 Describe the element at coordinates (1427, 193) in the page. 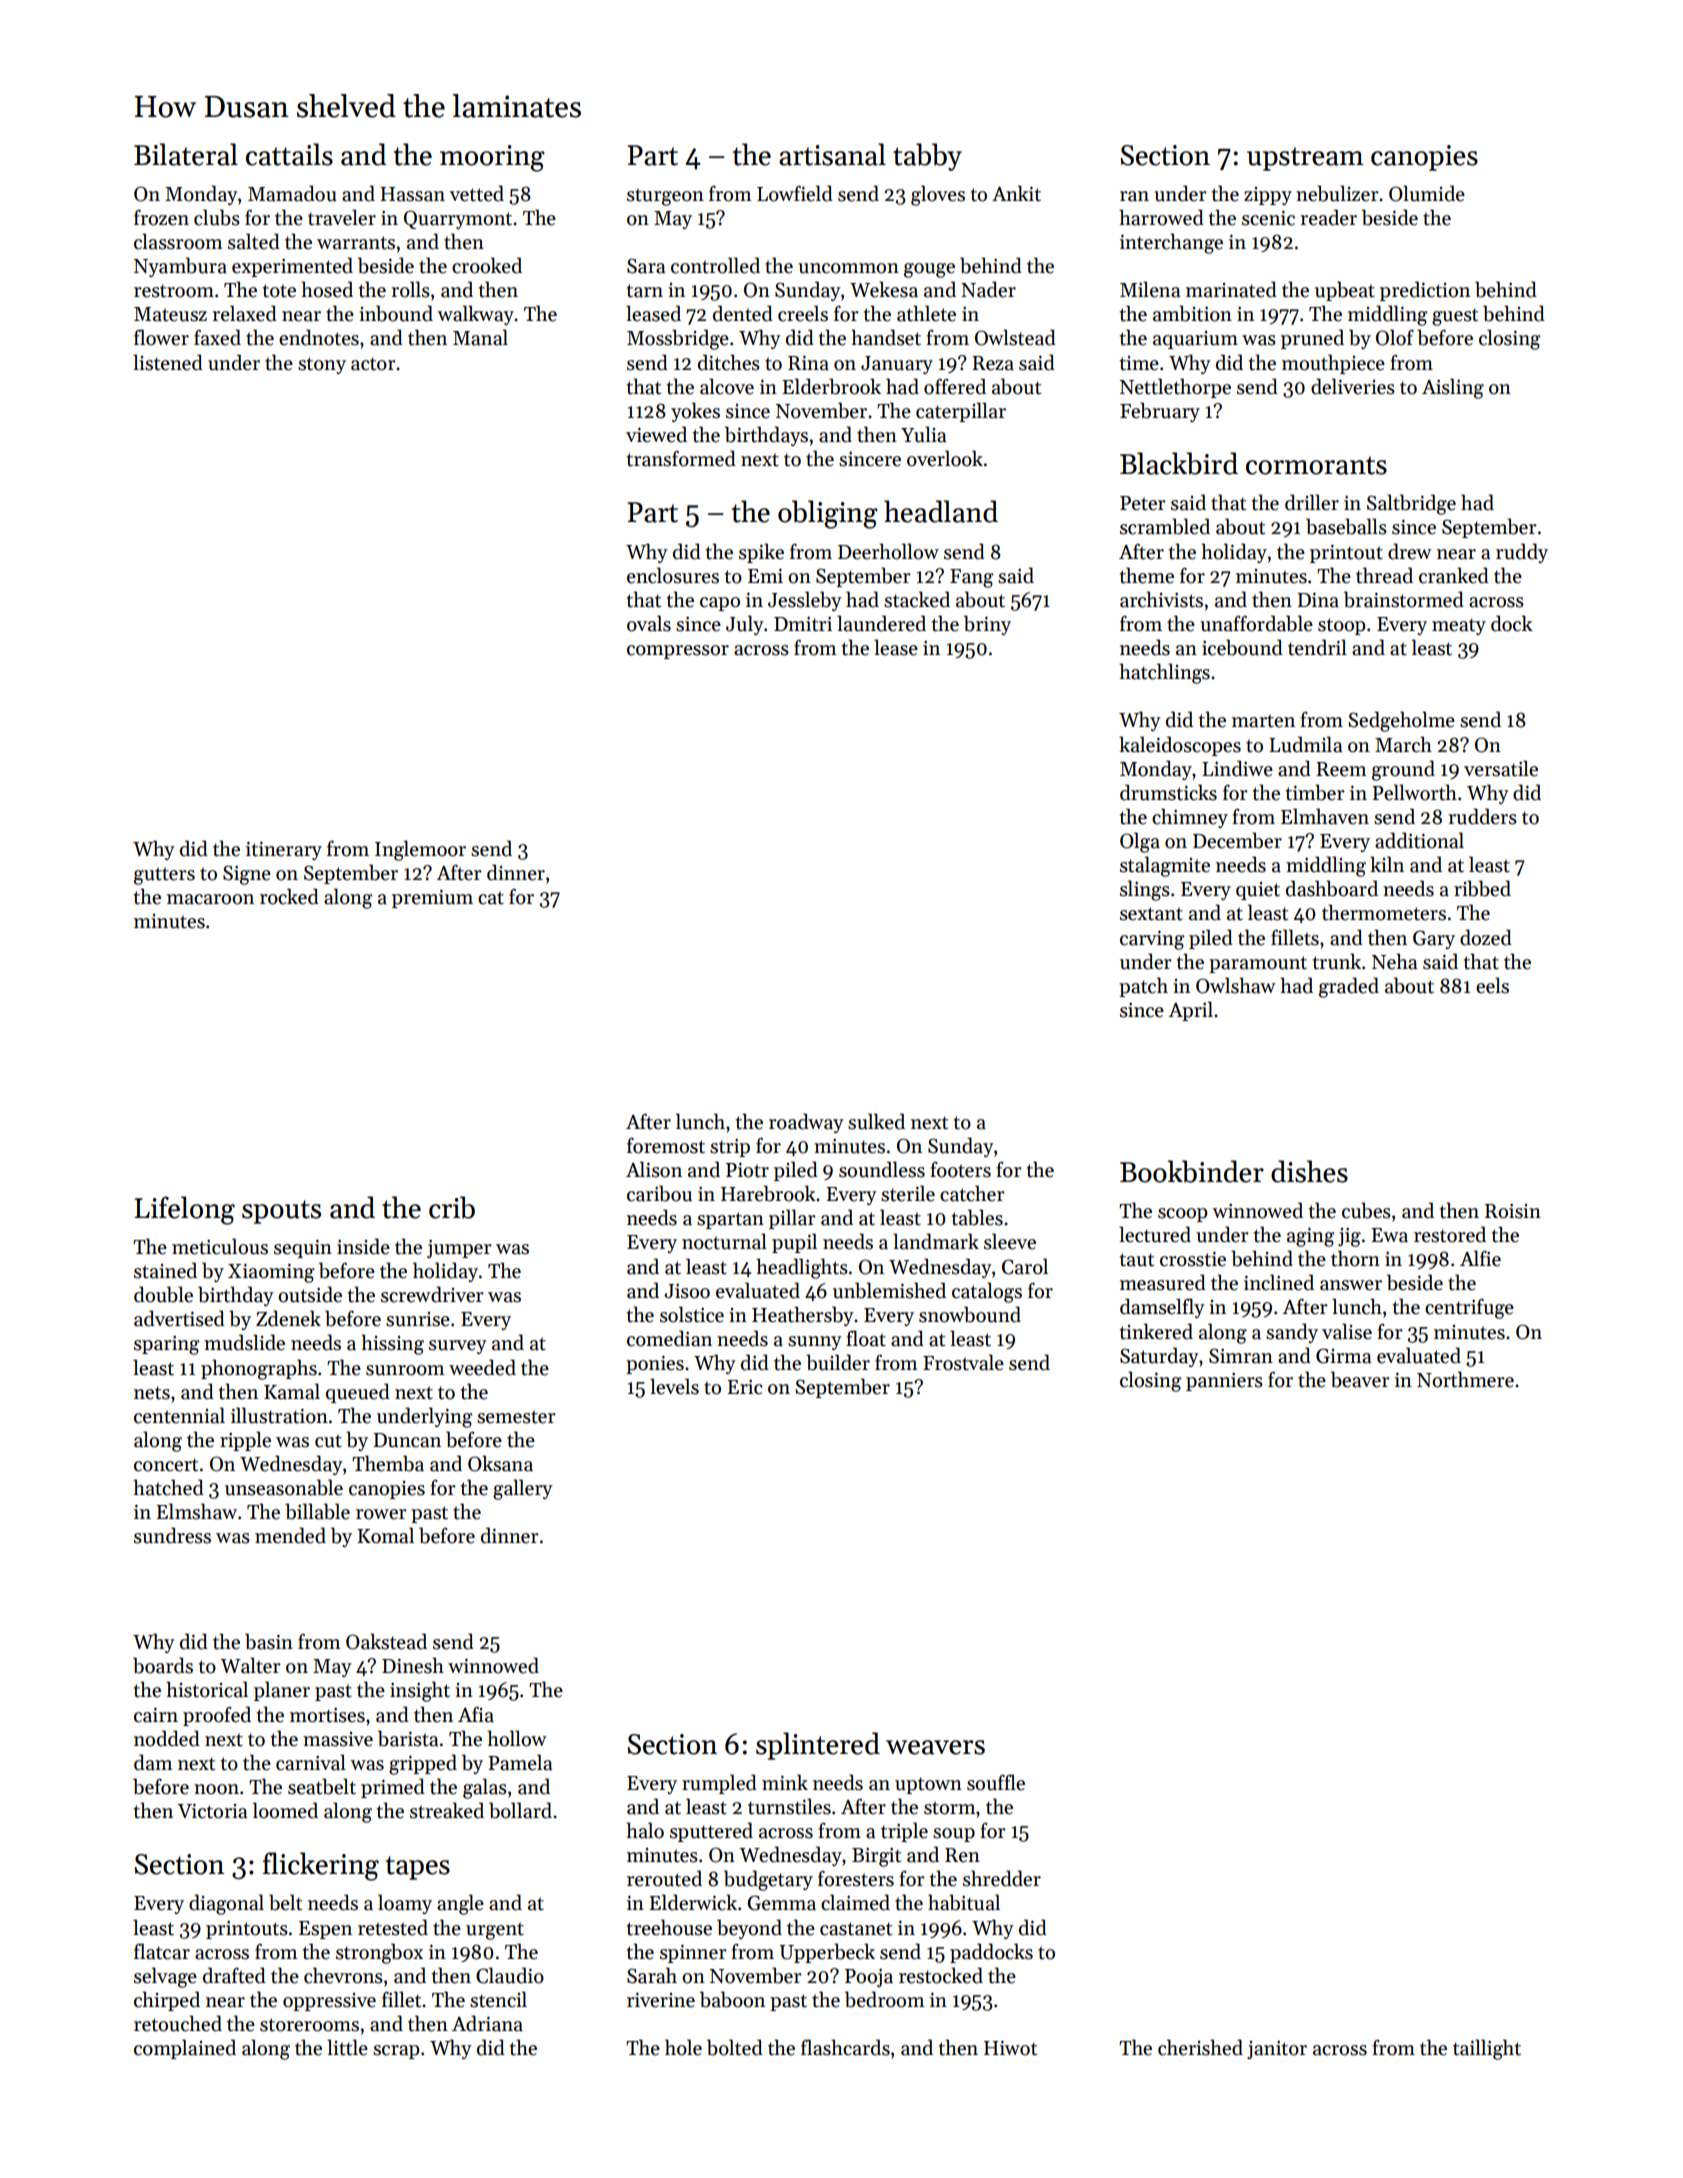

I see `Olumide` at that location.
